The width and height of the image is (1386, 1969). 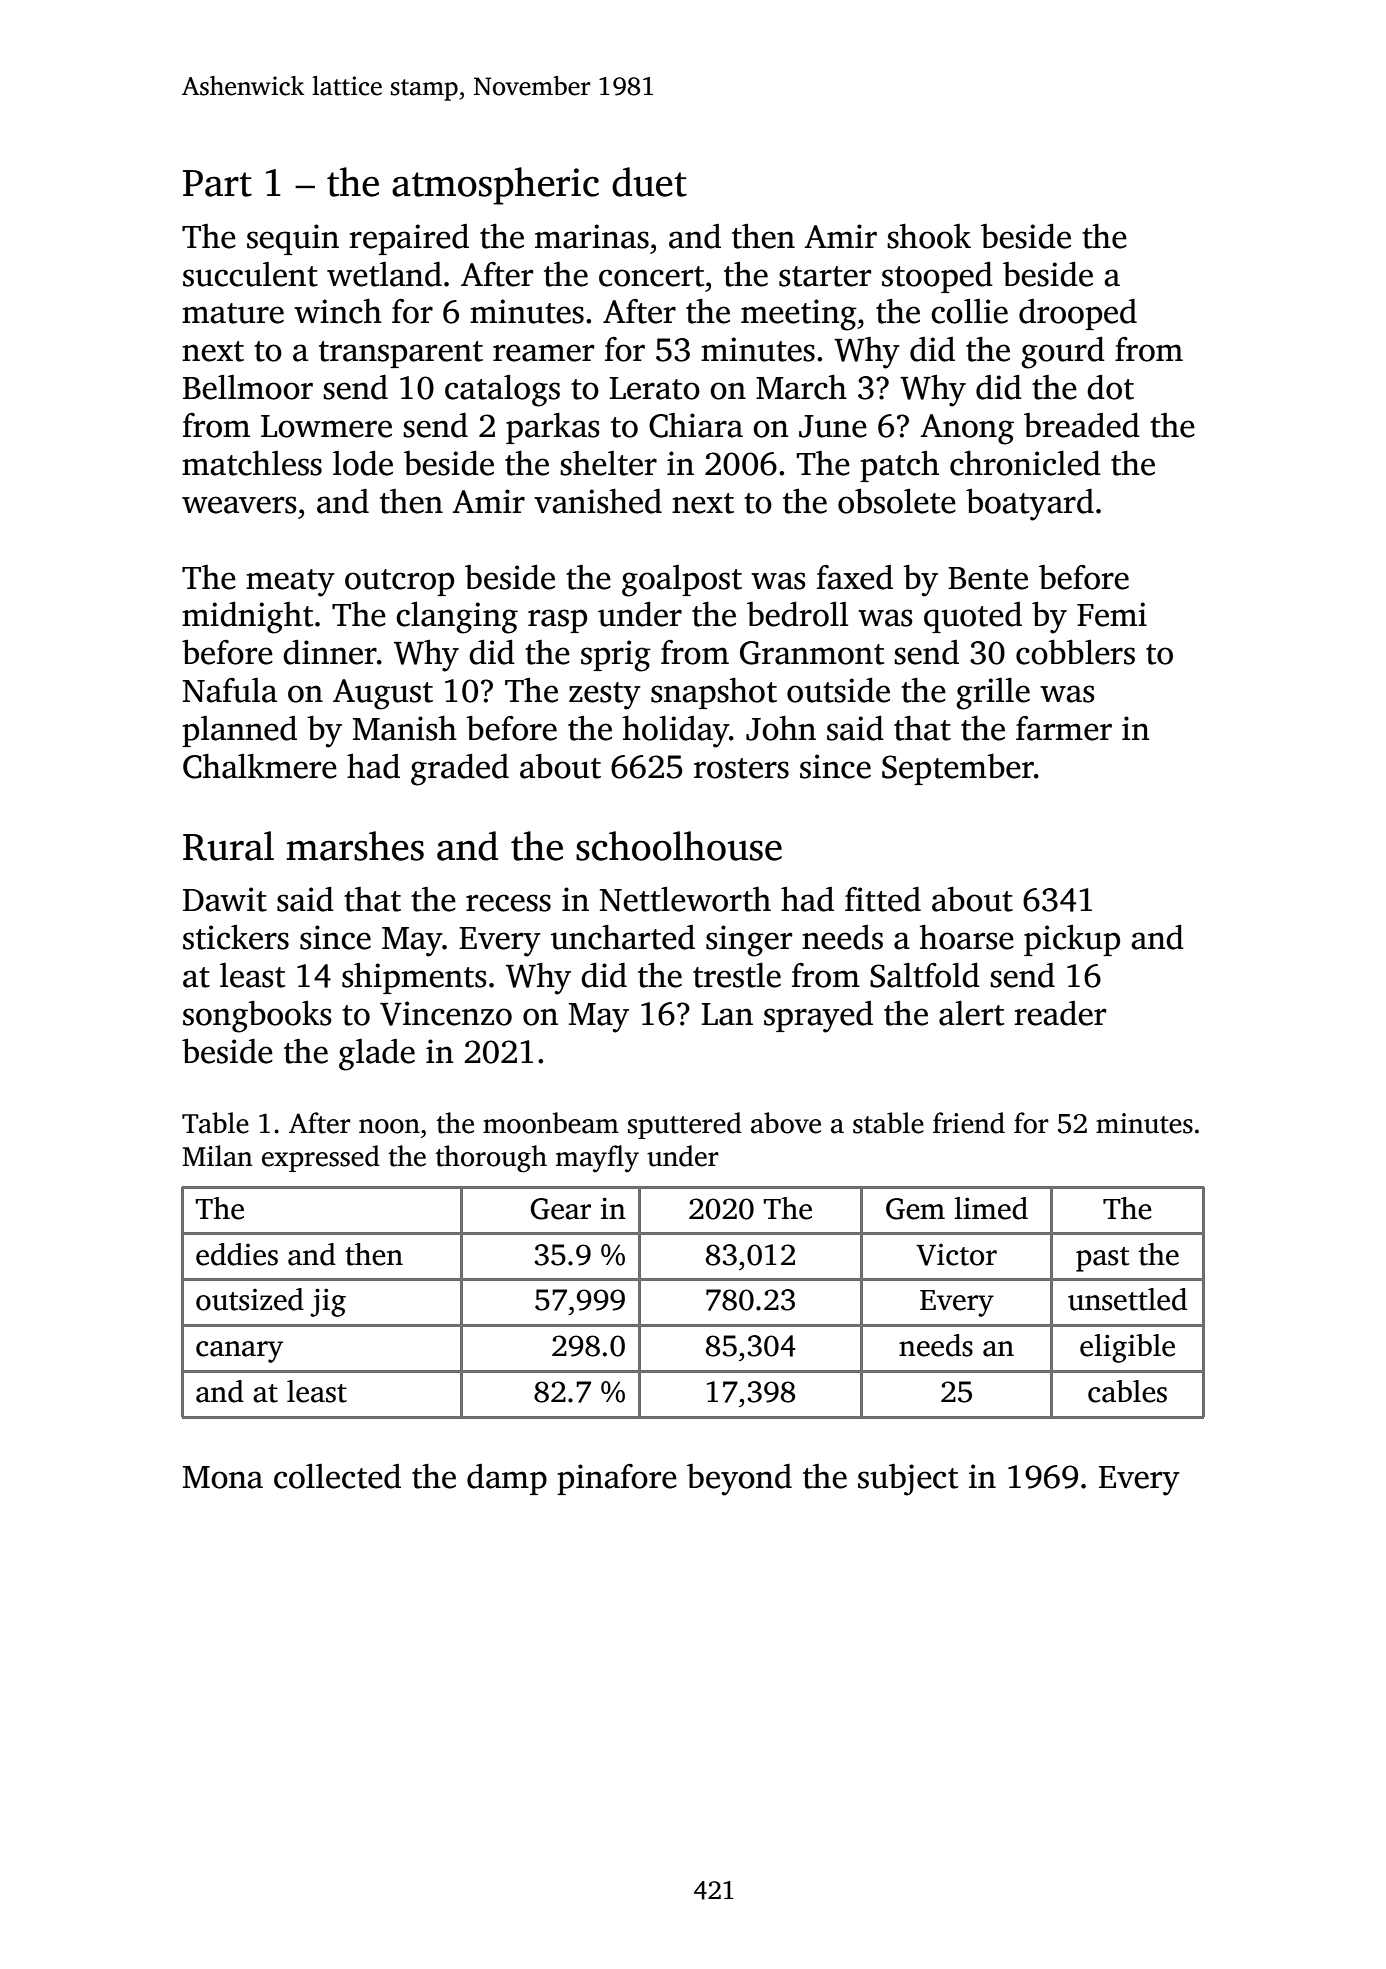 I want to click on mayfly, so click(x=597, y=1158).
